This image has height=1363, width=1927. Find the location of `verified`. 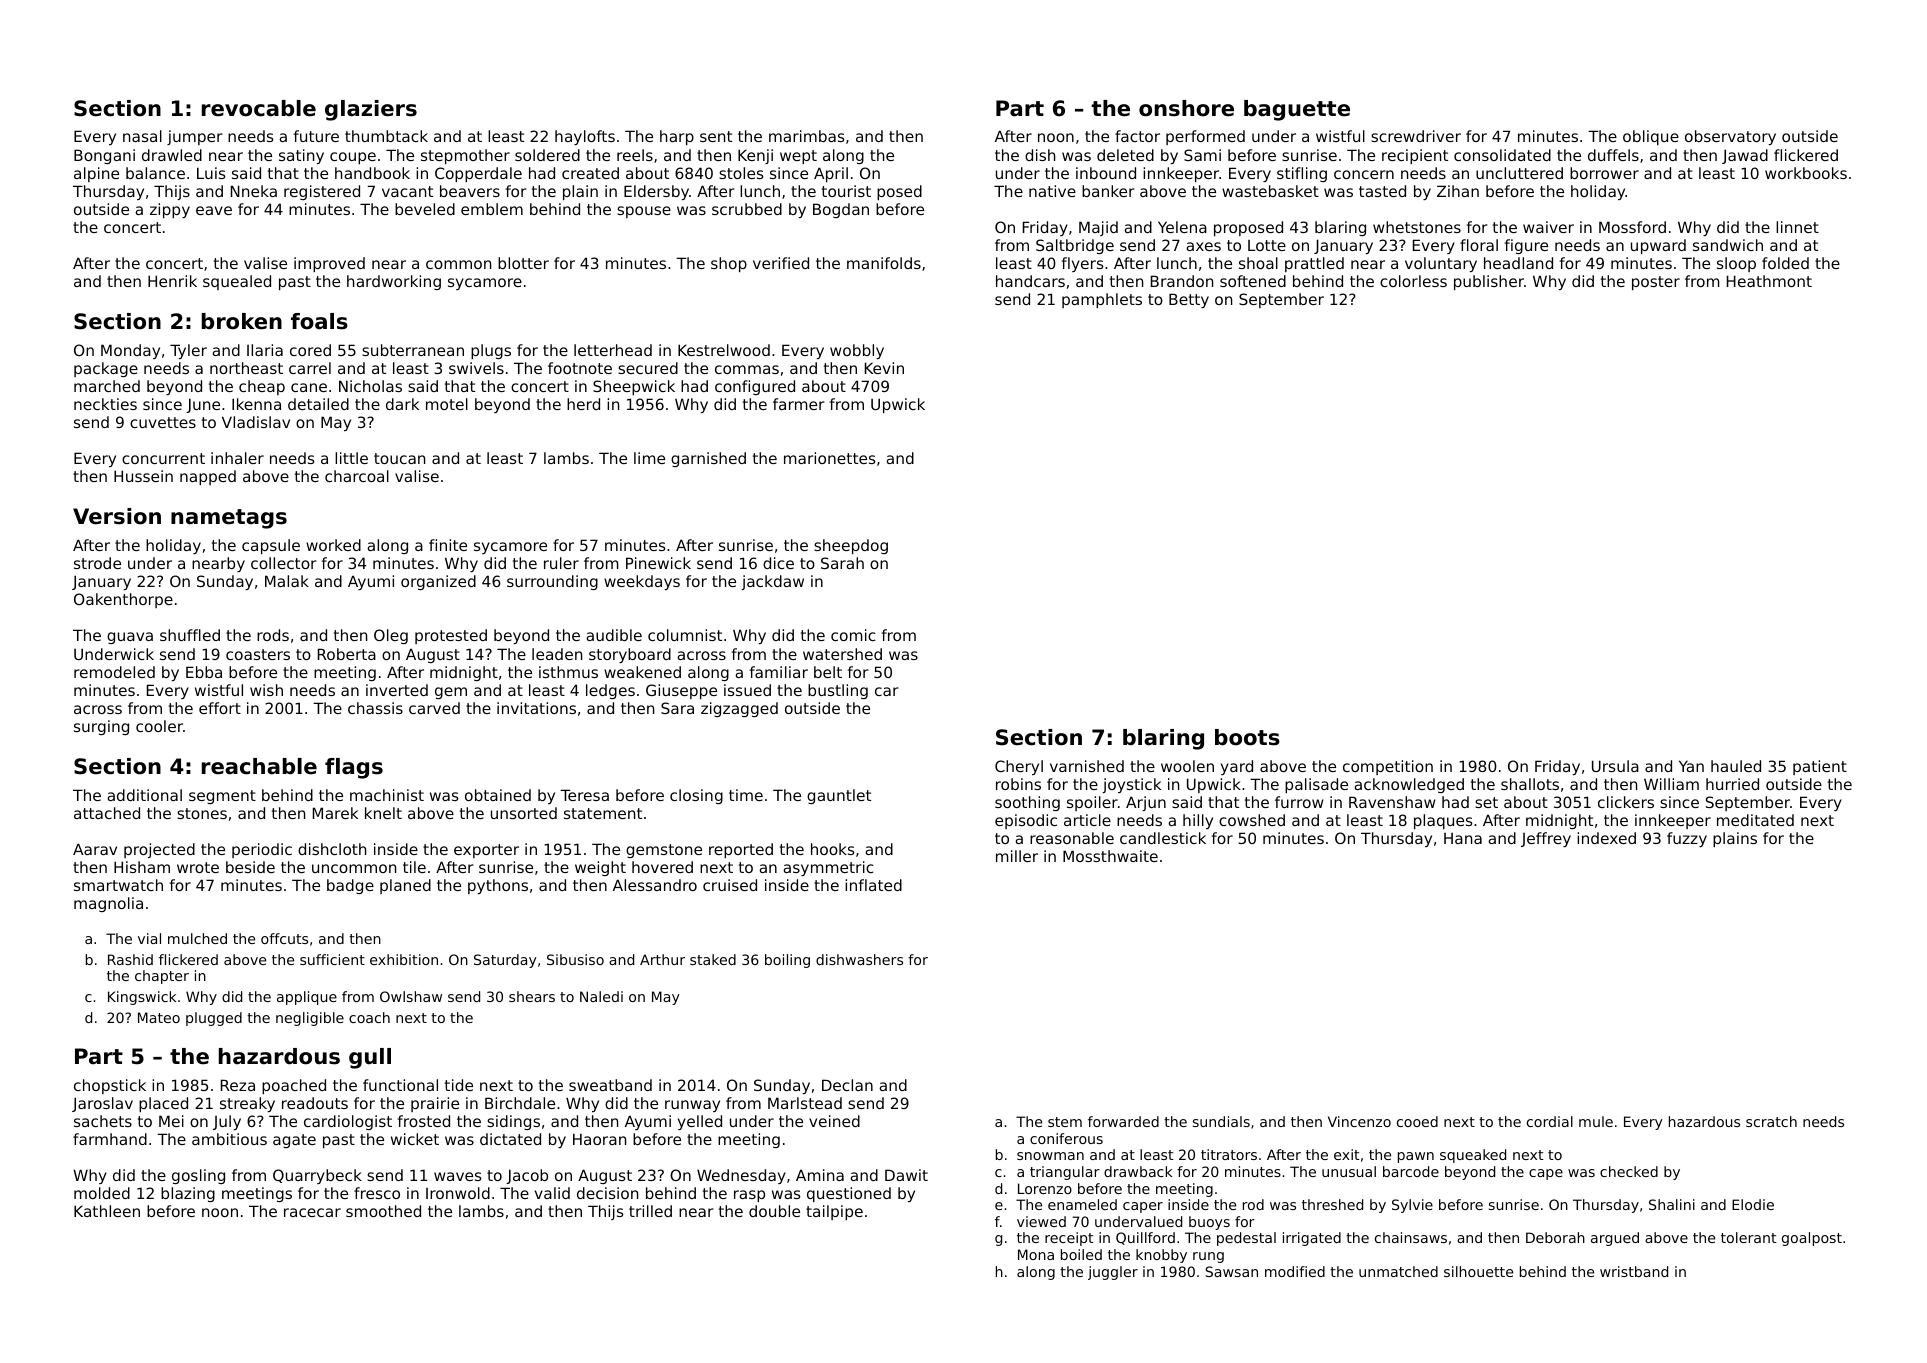

verified is located at coordinates (781, 263).
